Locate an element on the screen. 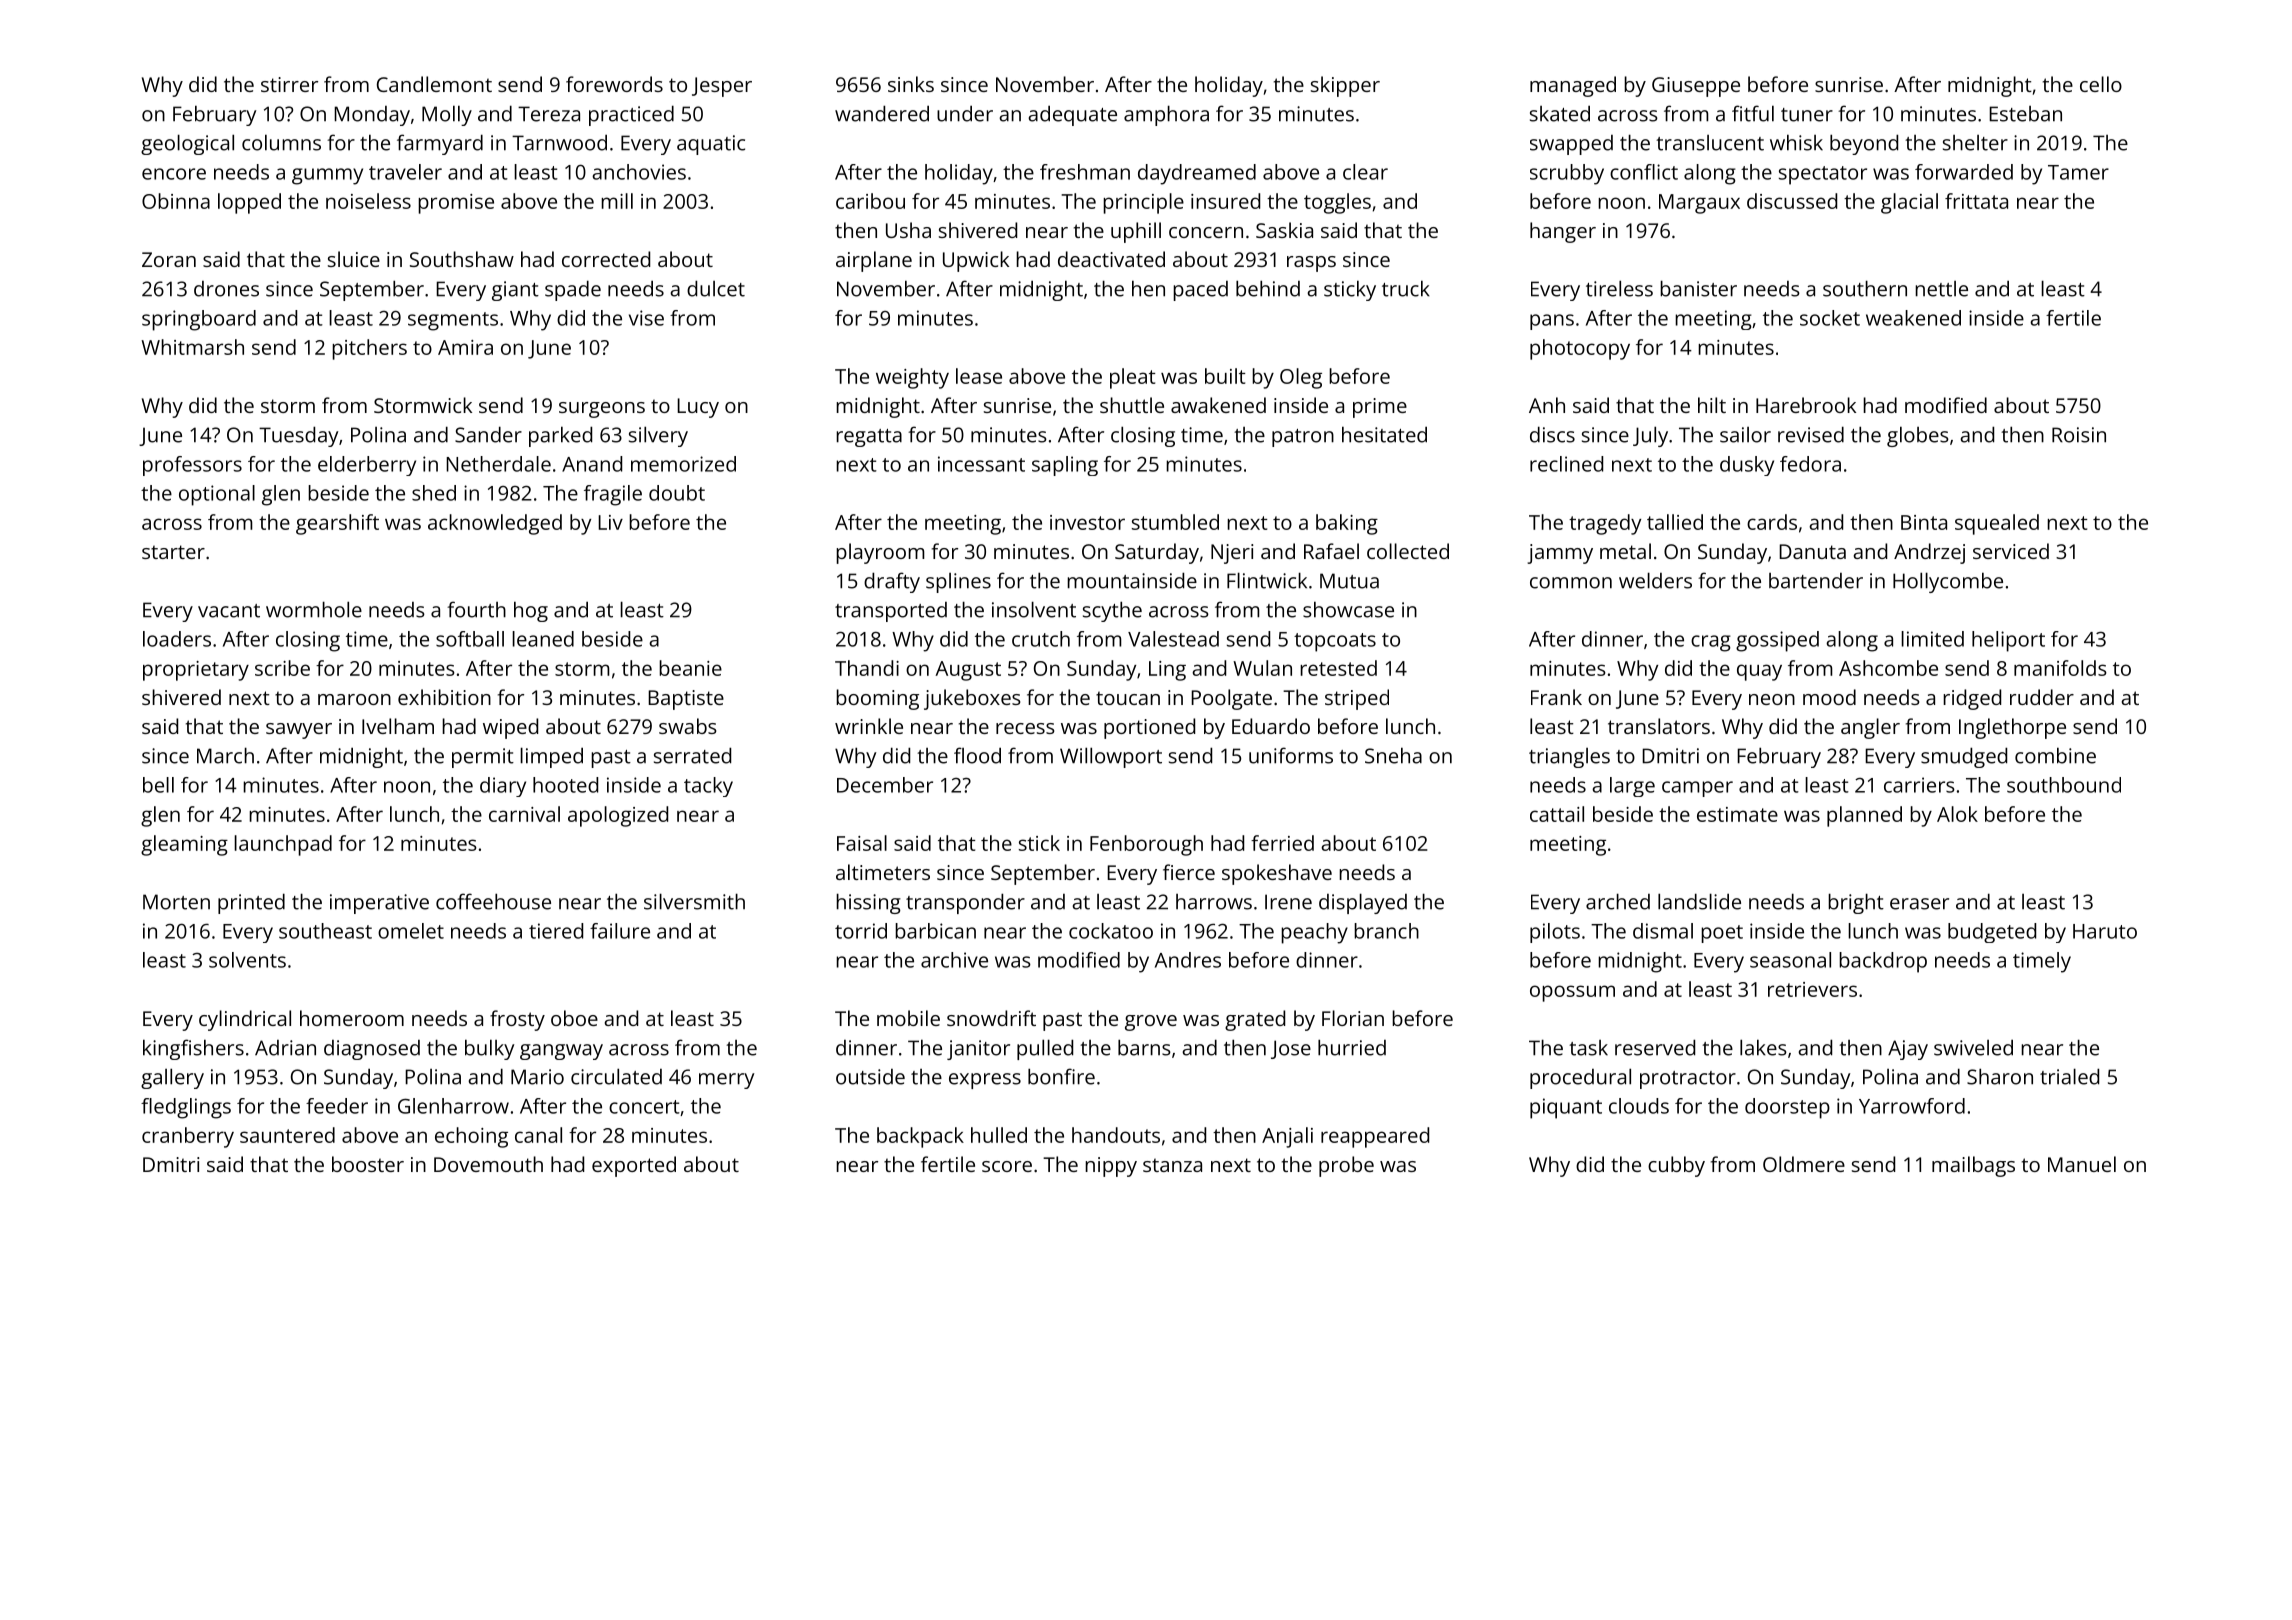 This screenshot has width=2292, height=1620. forewords is located at coordinates (614, 84).
